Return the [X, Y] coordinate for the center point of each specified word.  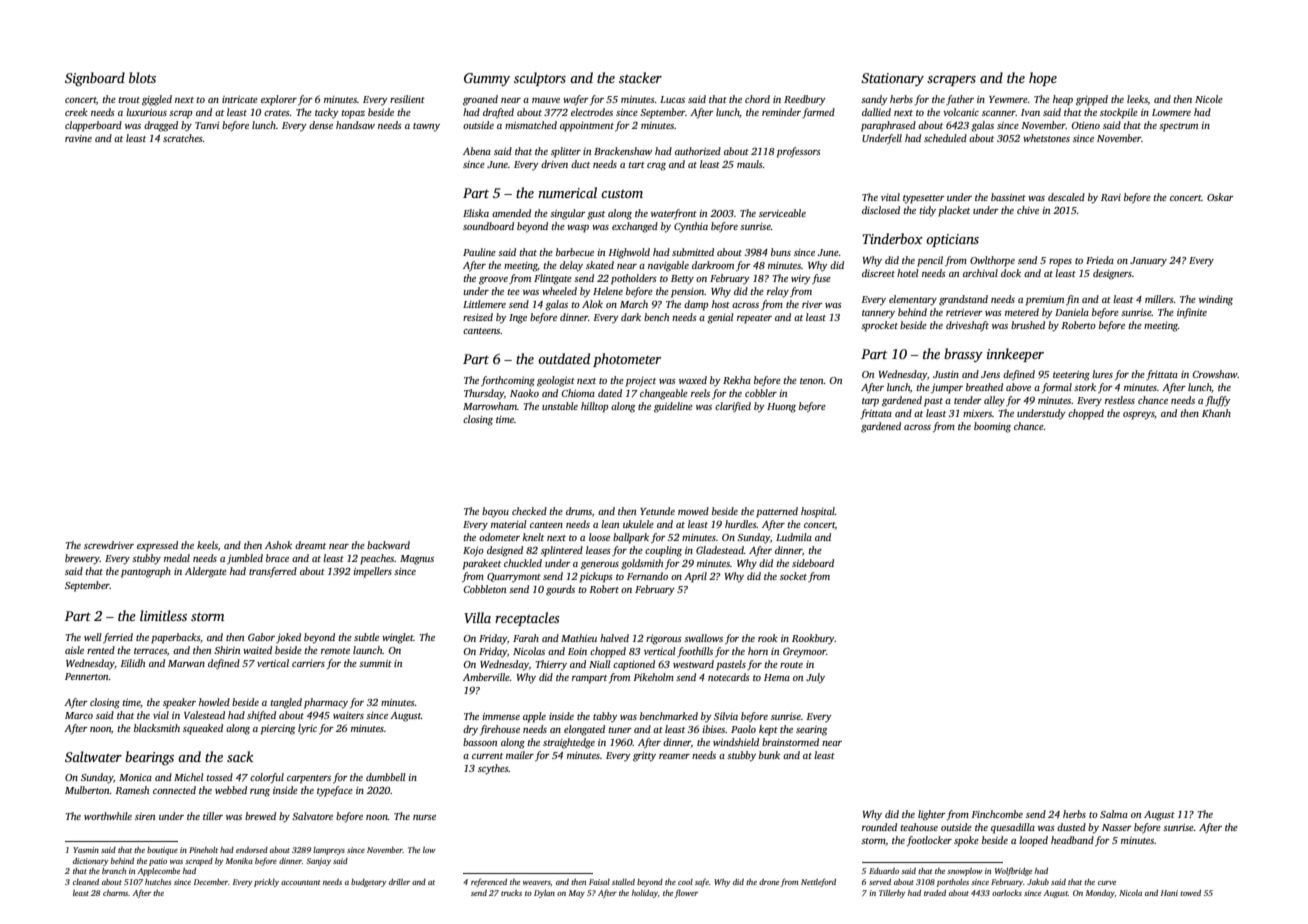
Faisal [599, 882]
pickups [596, 577]
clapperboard [93, 126]
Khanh [1216, 413]
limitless [163, 615]
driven [554, 164]
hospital [818, 512]
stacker [640, 77]
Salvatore [312, 816]
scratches [183, 138]
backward [388, 545]
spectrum [1178, 127]
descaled [1066, 197]
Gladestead [720, 550]
